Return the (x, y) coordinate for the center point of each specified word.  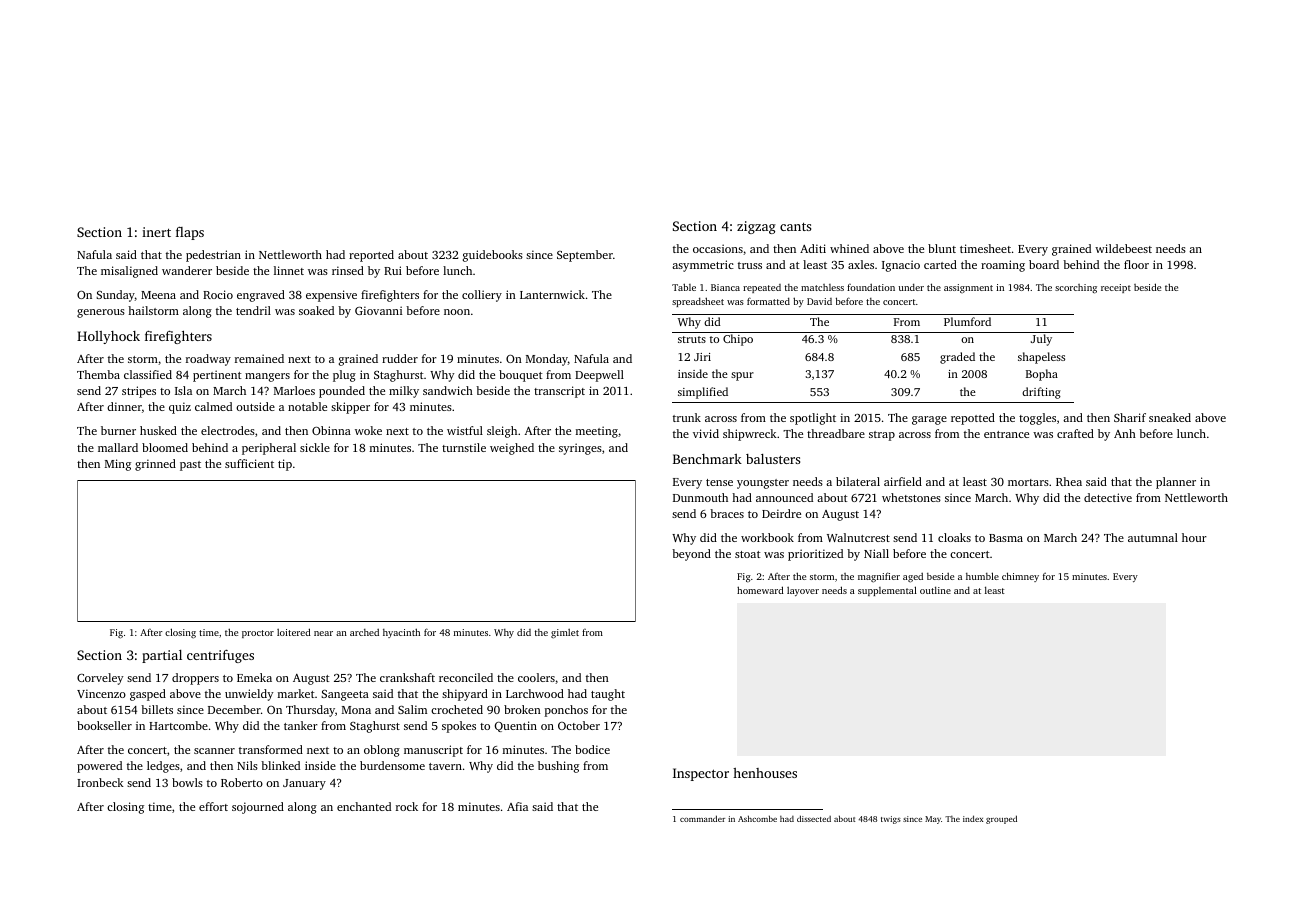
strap (882, 436)
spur (742, 376)
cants (795, 226)
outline (935, 590)
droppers (195, 679)
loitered (294, 632)
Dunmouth (700, 497)
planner (1176, 483)
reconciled (466, 677)
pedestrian (213, 256)
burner (118, 430)
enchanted (364, 806)
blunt (942, 248)
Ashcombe (757, 818)
